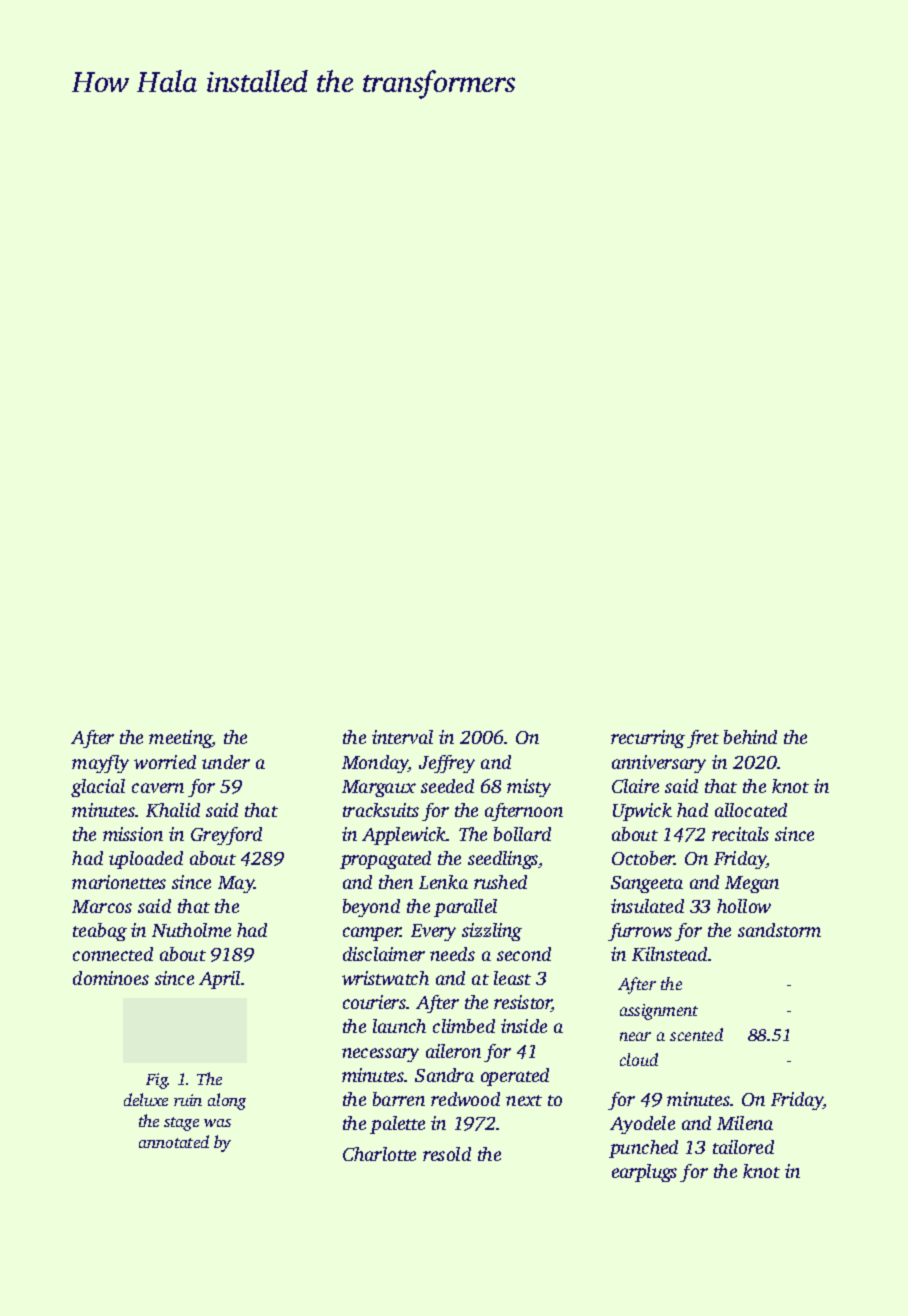  What do you see at coordinates (402, 737) in the screenshot?
I see `interval` at bounding box center [402, 737].
